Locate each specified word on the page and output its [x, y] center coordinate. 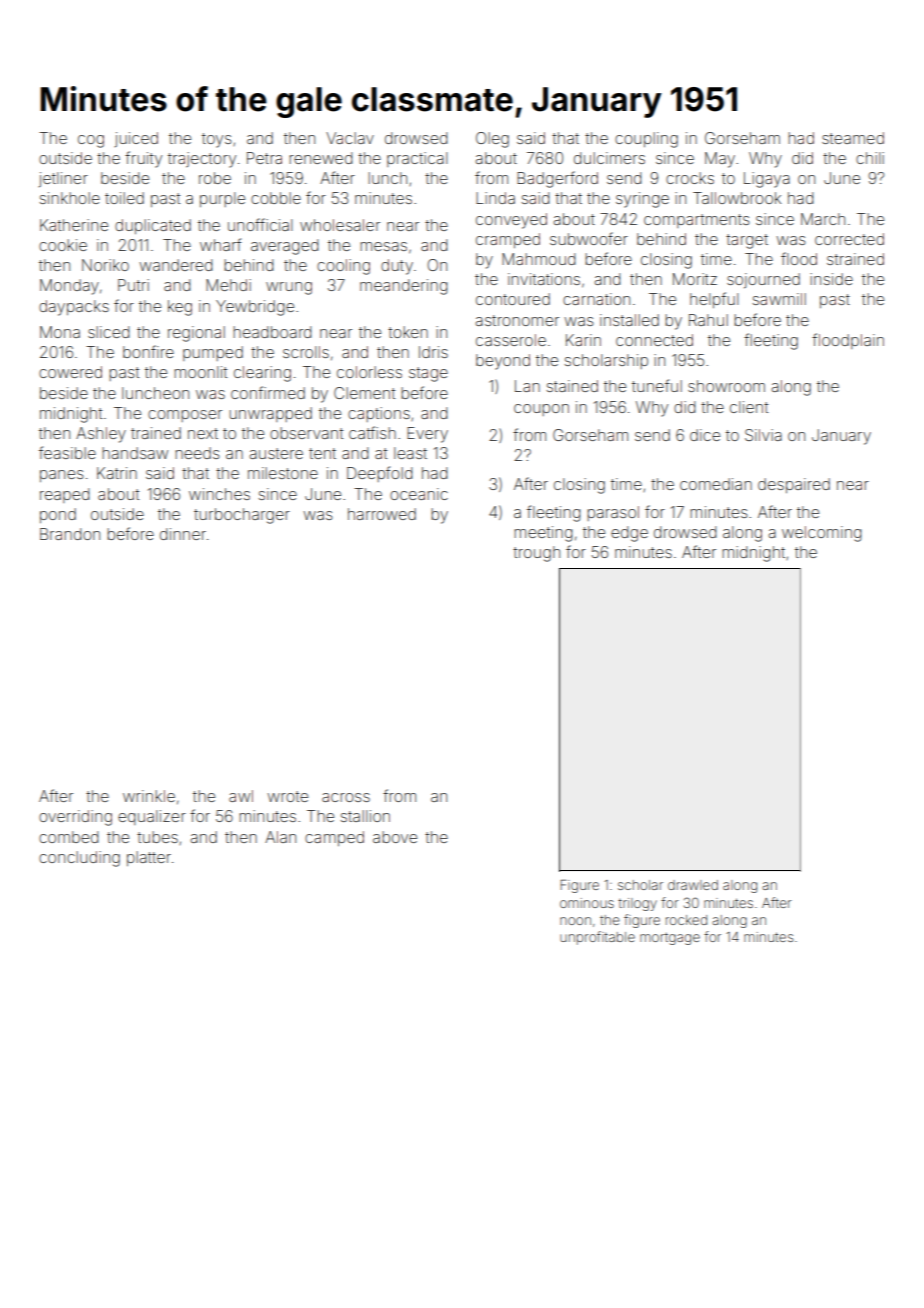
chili [870, 158]
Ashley [101, 435]
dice [705, 435]
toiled [124, 198]
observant [306, 433]
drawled [693, 885]
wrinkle [149, 796]
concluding [79, 859]
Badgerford [557, 179]
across [346, 797]
